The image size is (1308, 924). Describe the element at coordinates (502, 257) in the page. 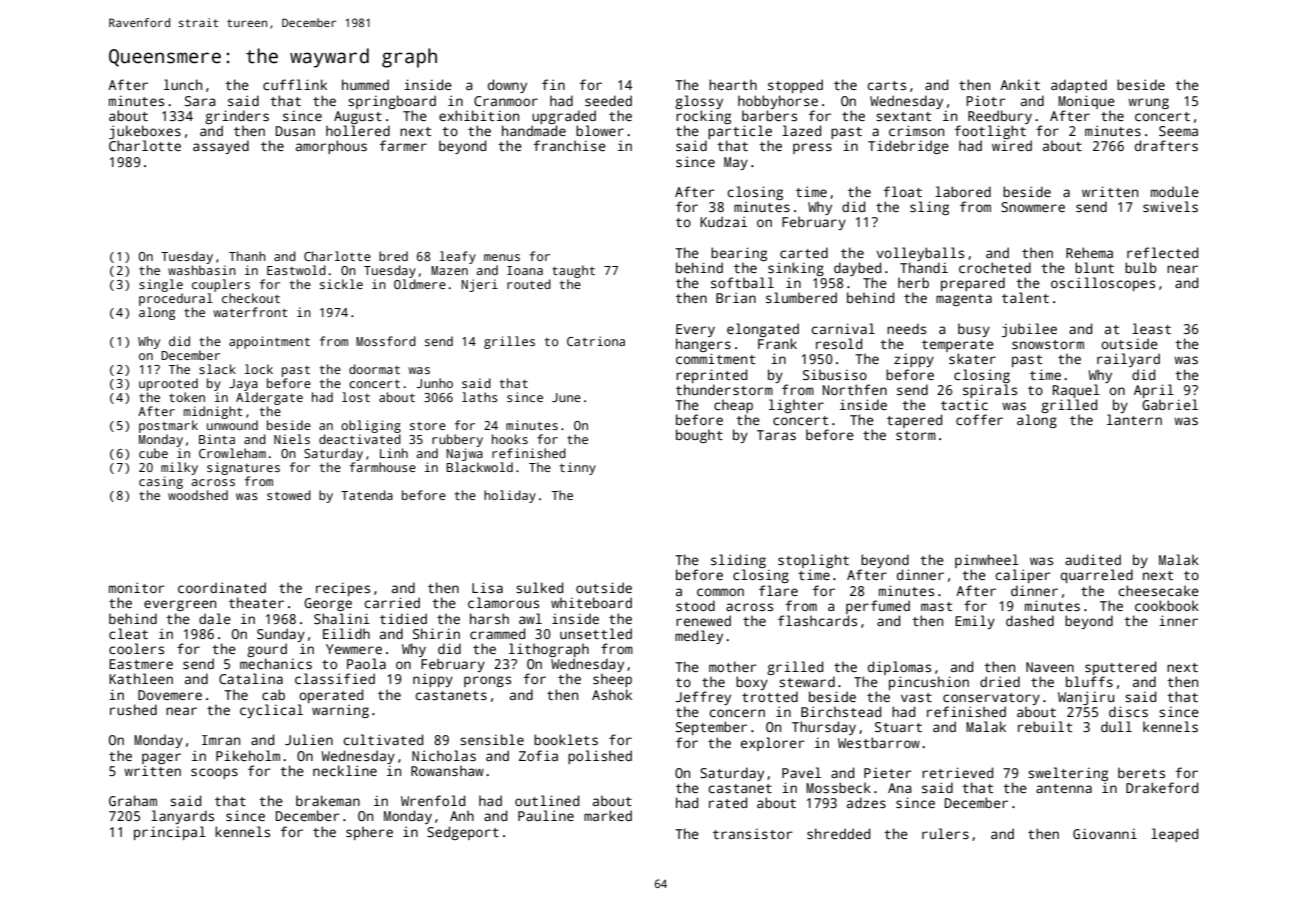

I see `menus` at that location.
